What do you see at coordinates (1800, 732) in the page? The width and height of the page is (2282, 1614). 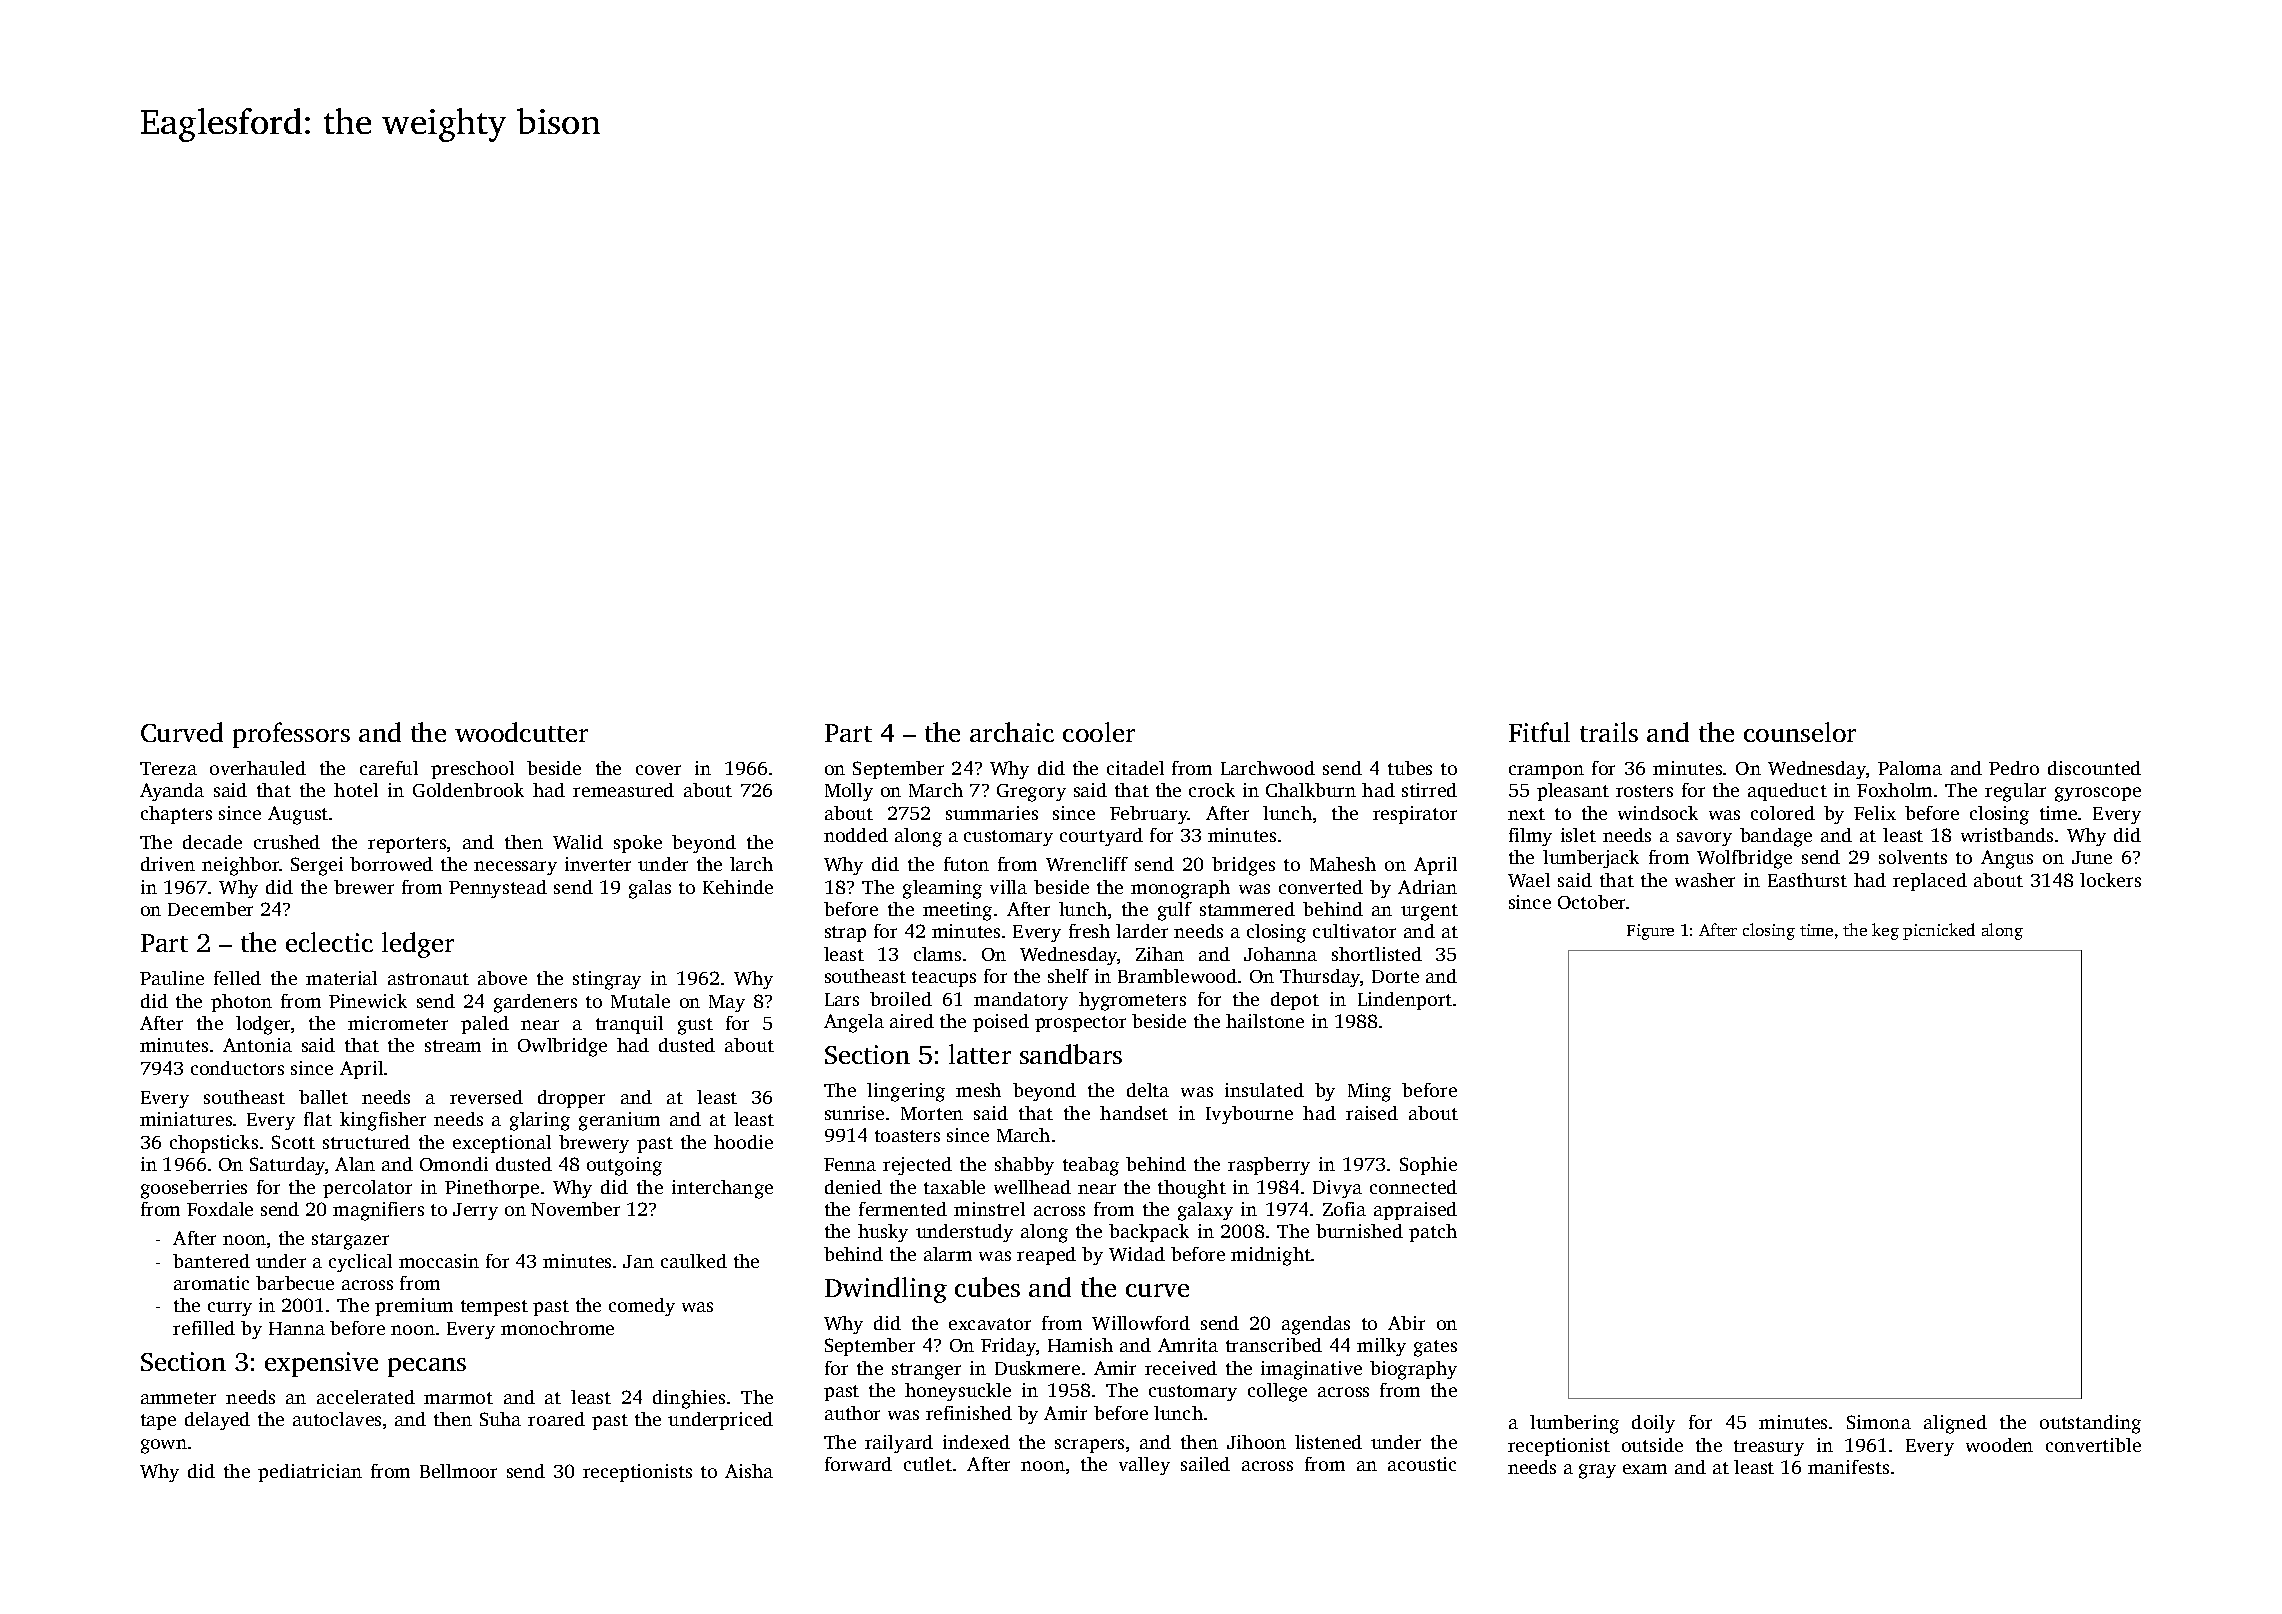 I see `counselor` at bounding box center [1800, 732].
